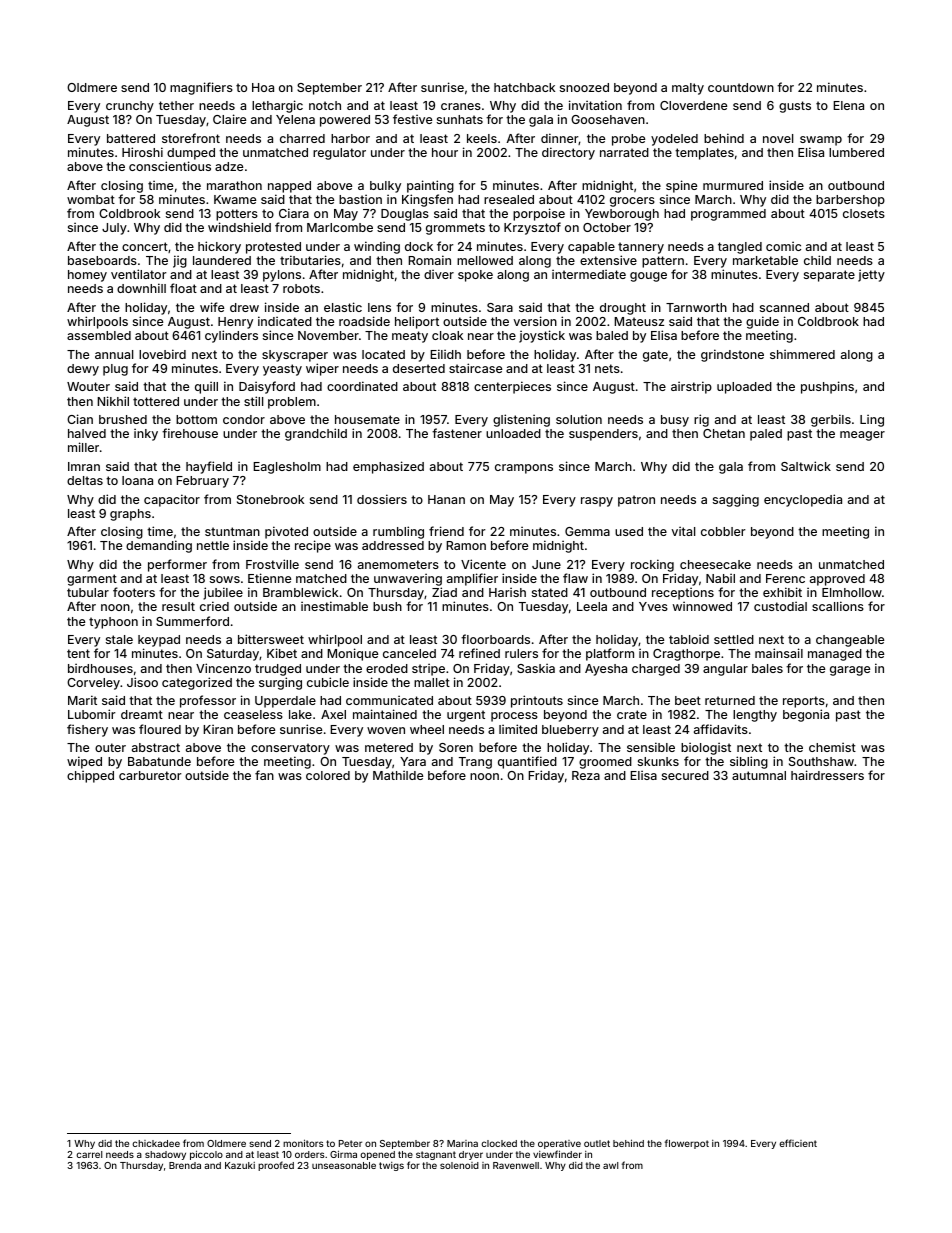 The image size is (952, 1233). Describe the element at coordinates (586, 775) in the document. I see `Reza` at that location.
